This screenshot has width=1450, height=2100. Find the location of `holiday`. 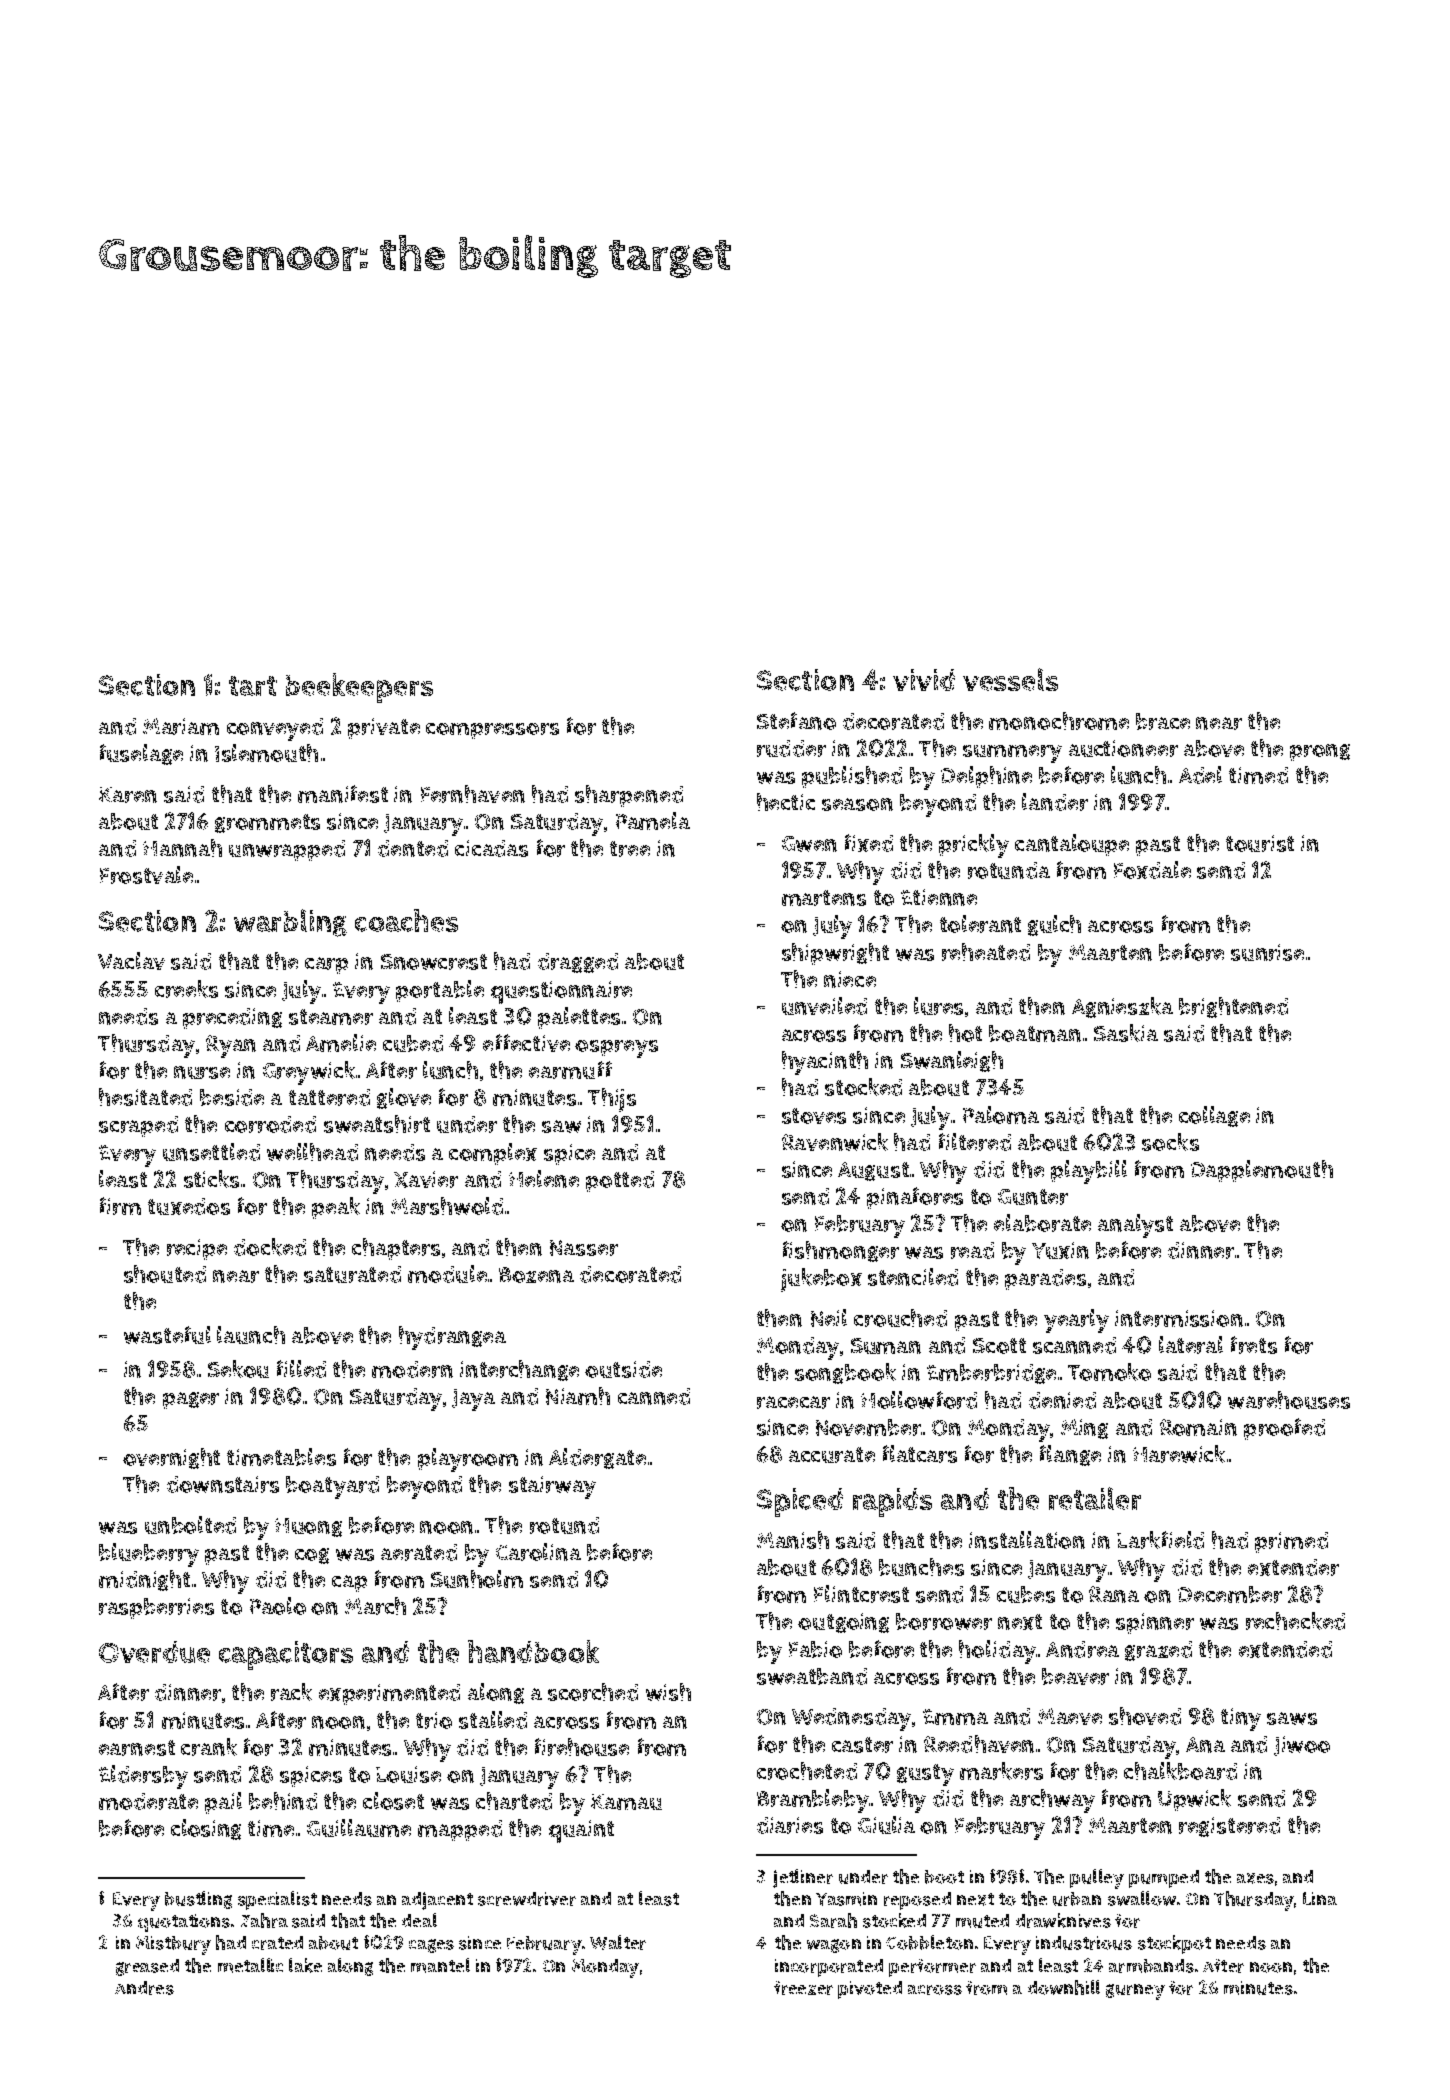

holiday is located at coordinates (997, 1652).
